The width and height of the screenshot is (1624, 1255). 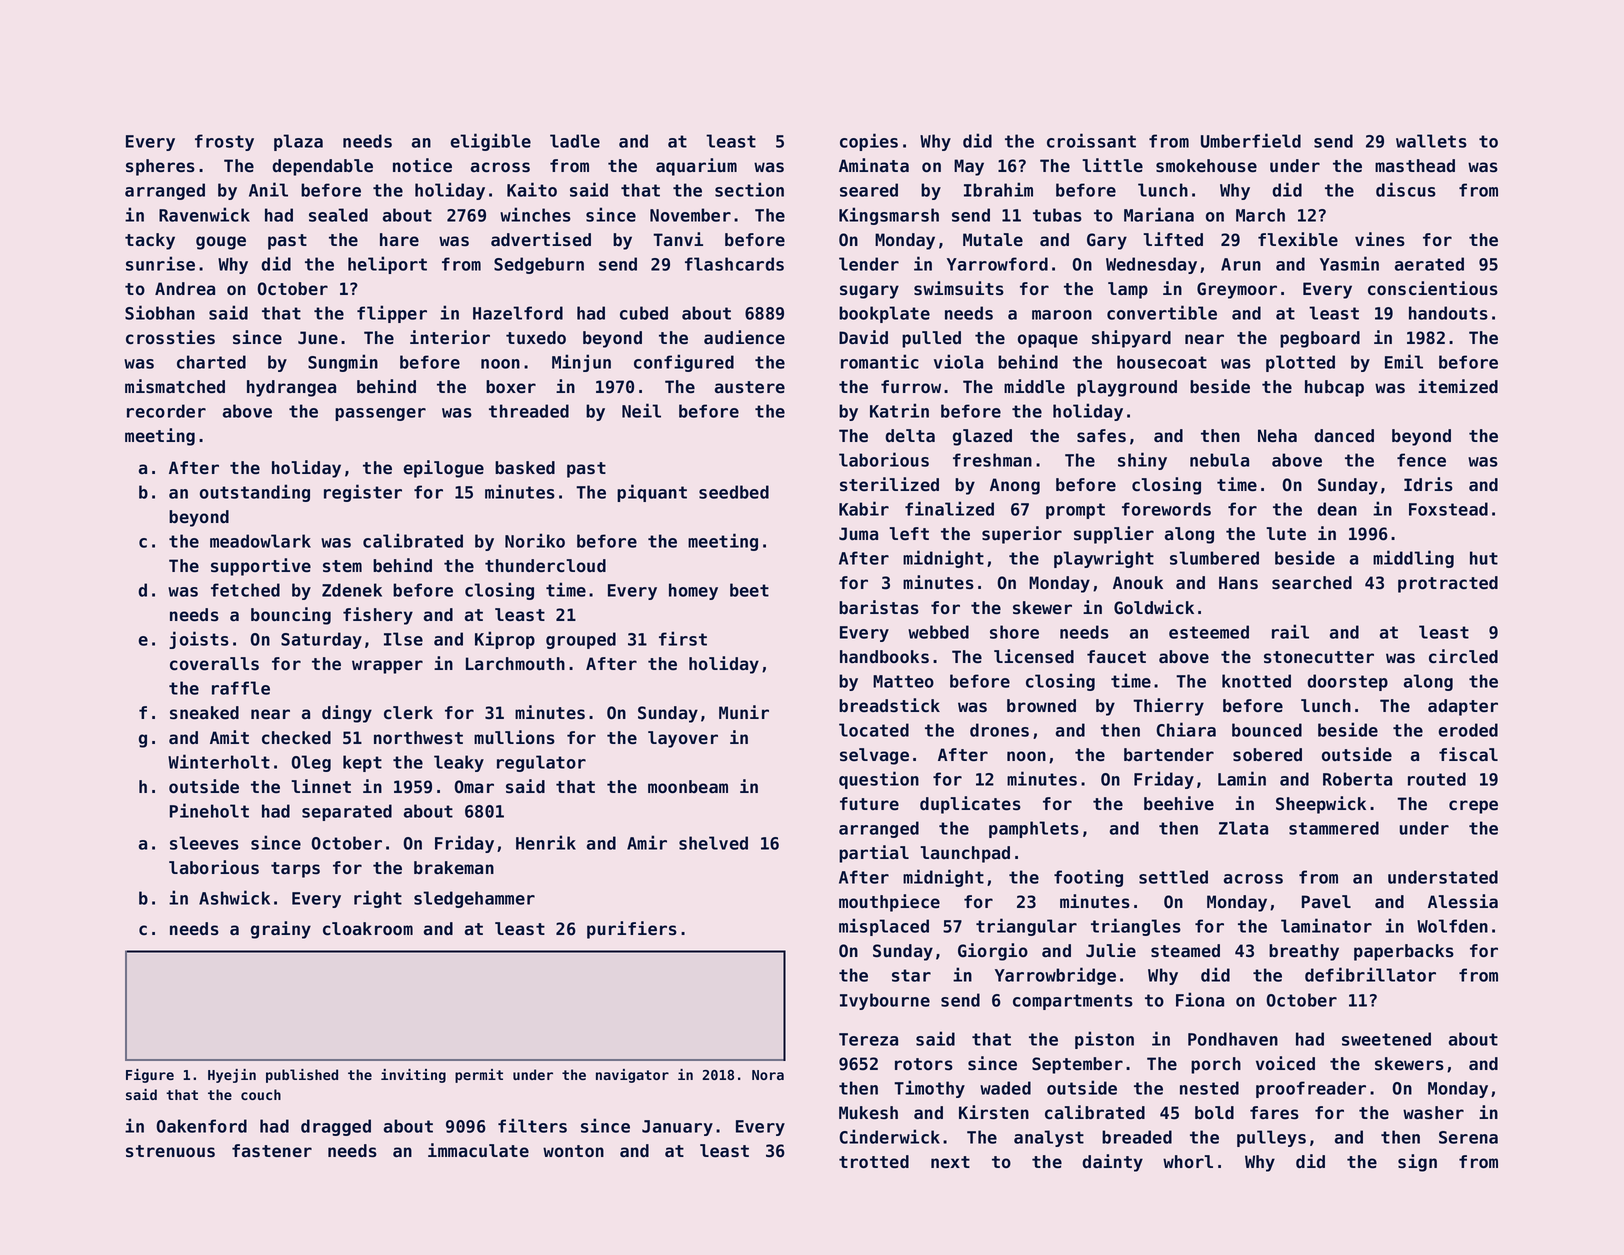 What do you see at coordinates (1200, 999) in the screenshot?
I see `Fiona` at bounding box center [1200, 999].
